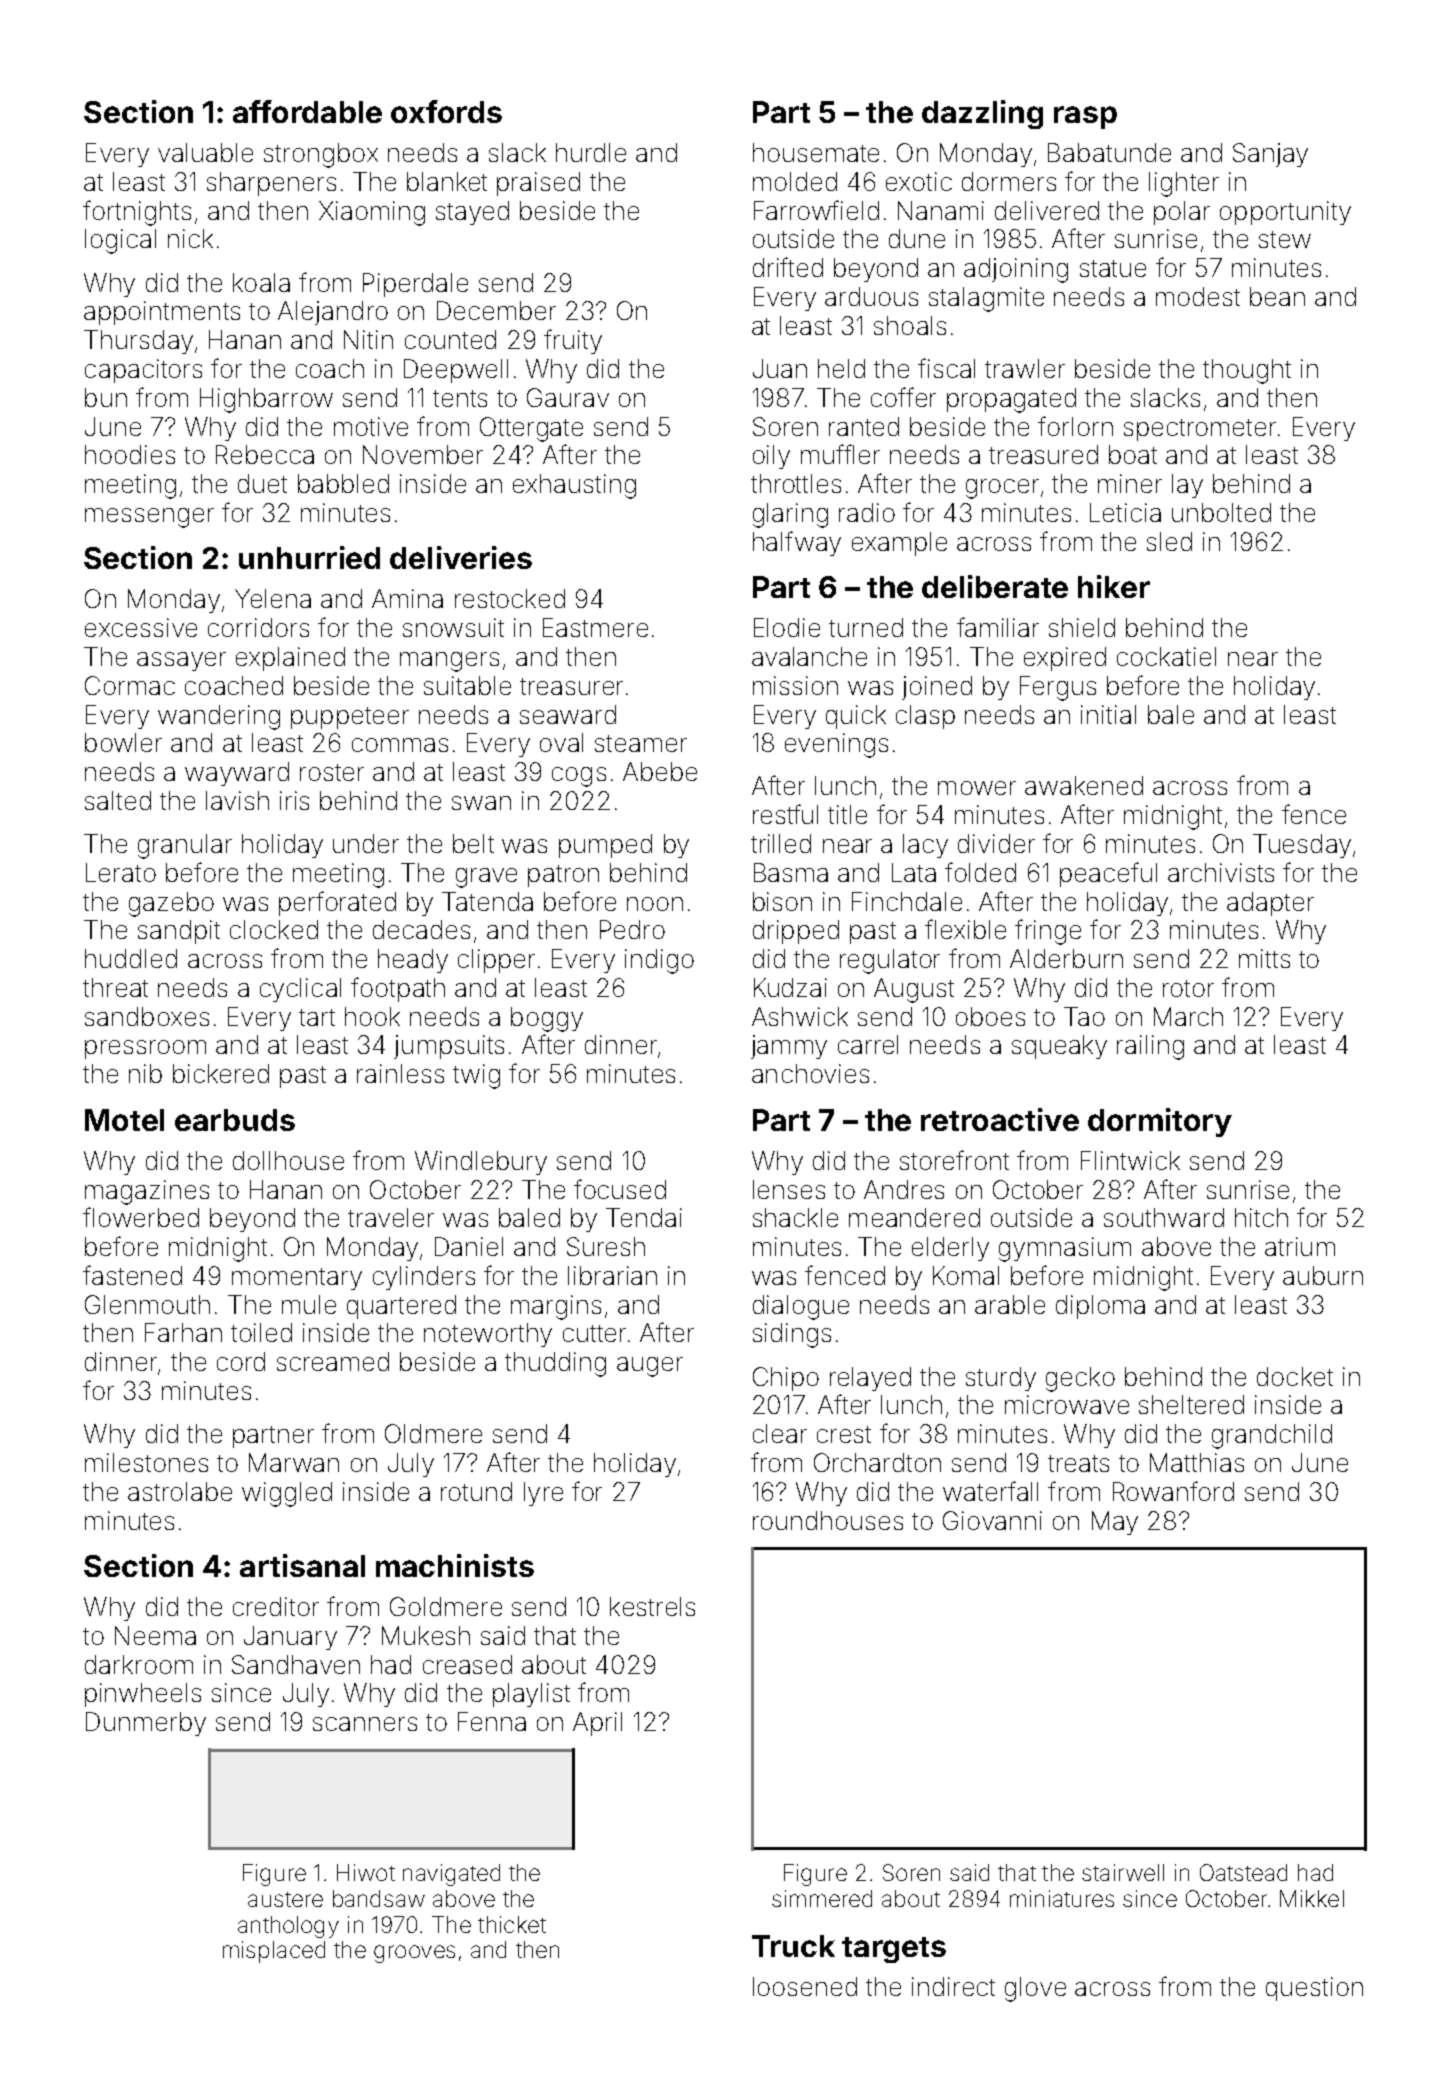  Describe the element at coordinates (274, 1952) in the page. I see `misplaced` at that location.
